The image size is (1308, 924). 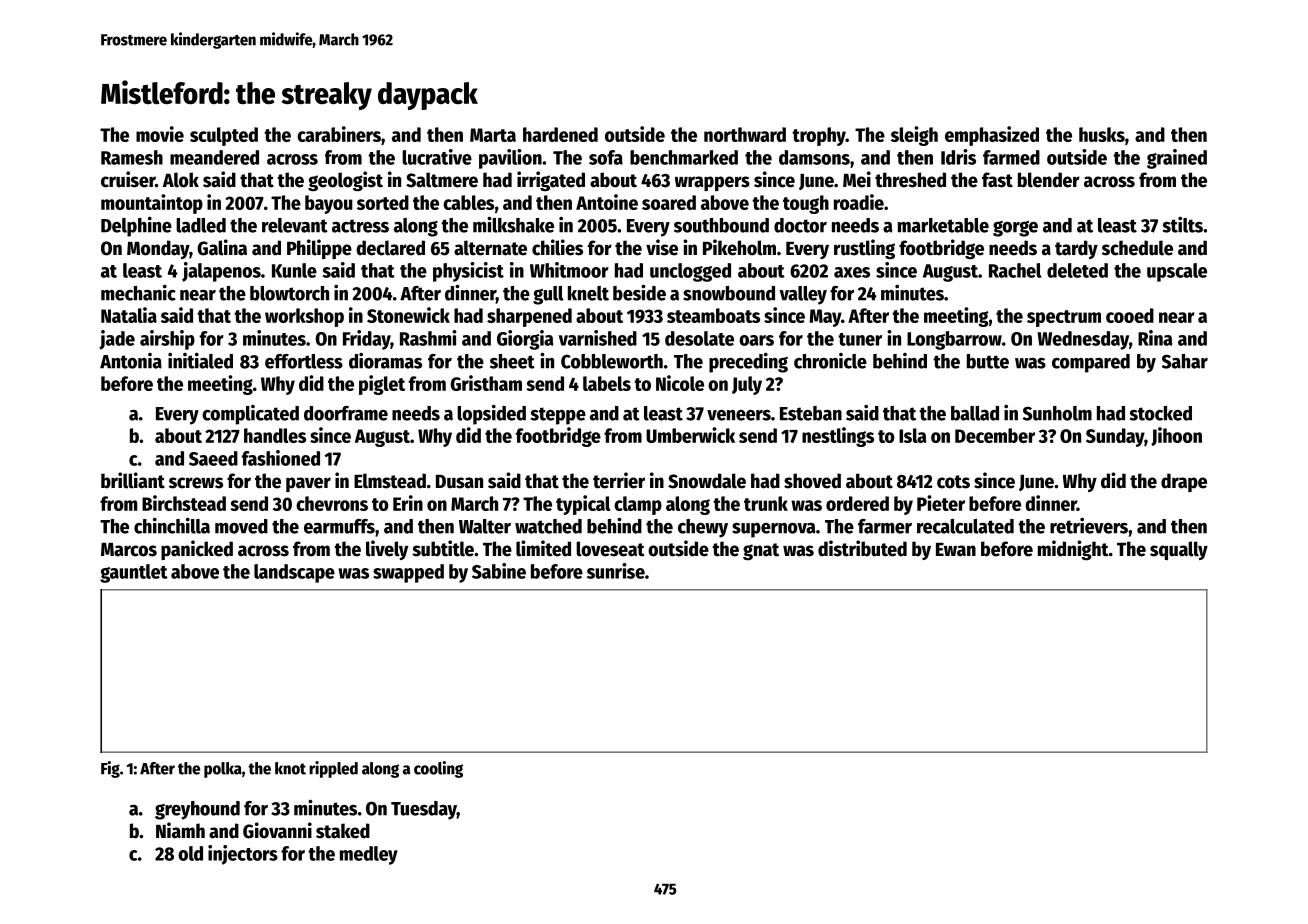 I want to click on Sabine, so click(x=499, y=571).
